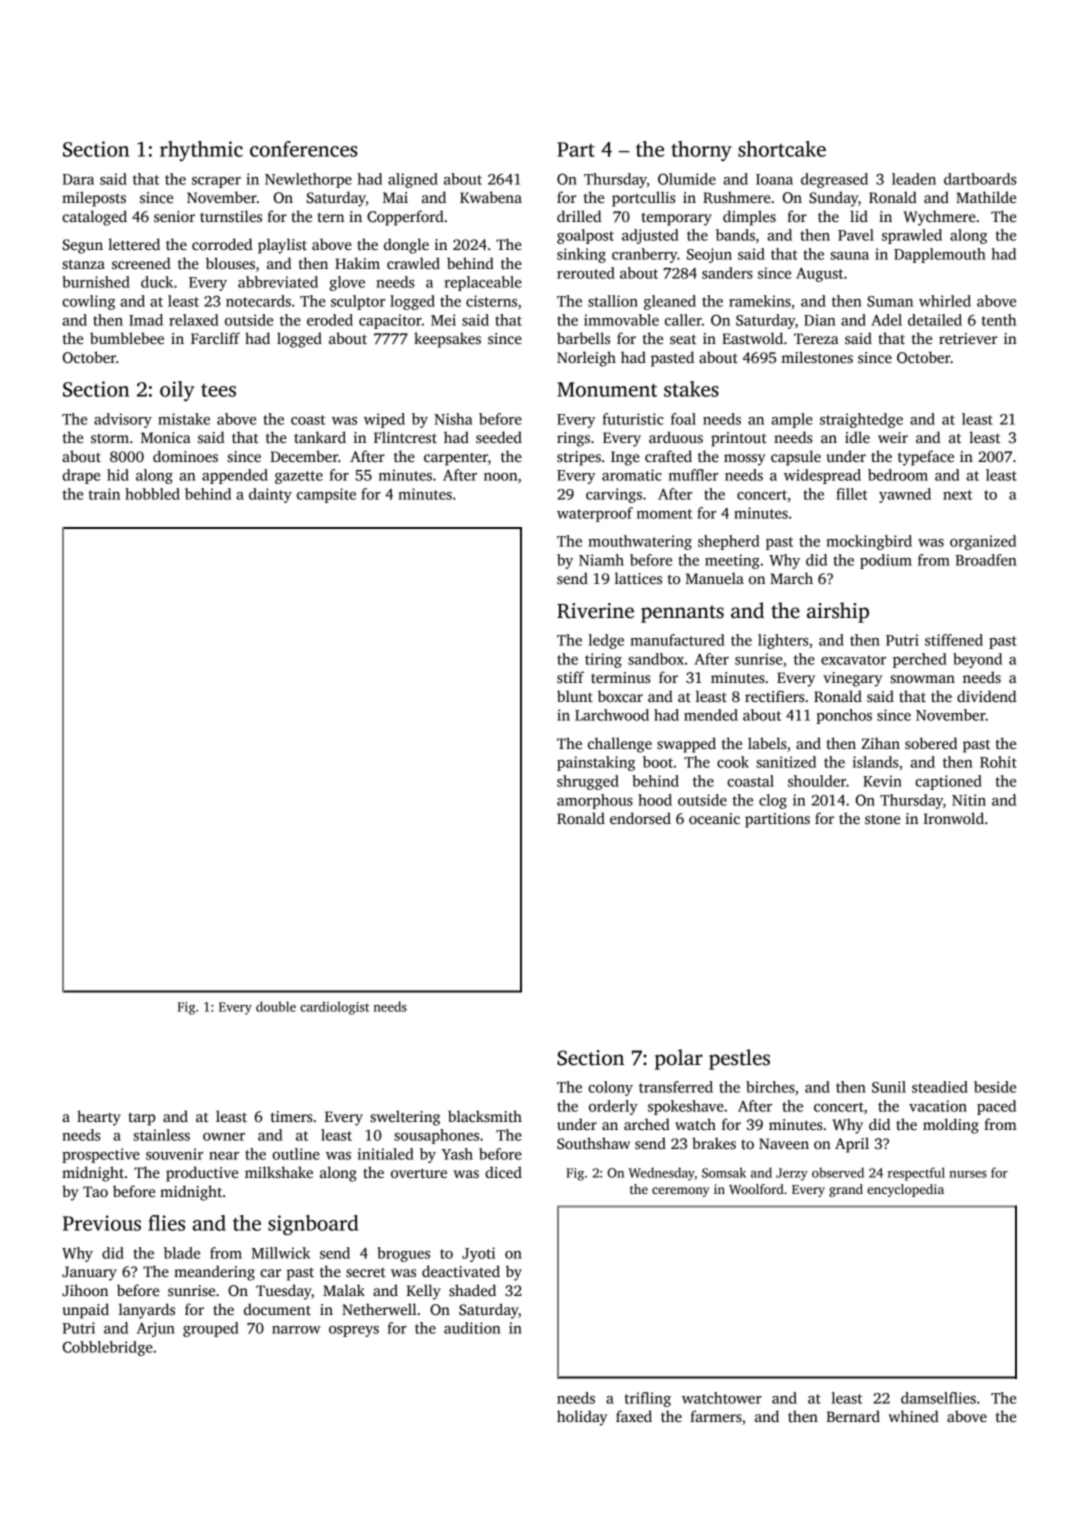 The height and width of the screenshot is (1526, 1079). What do you see at coordinates (595, 611) in the screenshot?
I see `Riverine` at bounding box center [595, 611].
